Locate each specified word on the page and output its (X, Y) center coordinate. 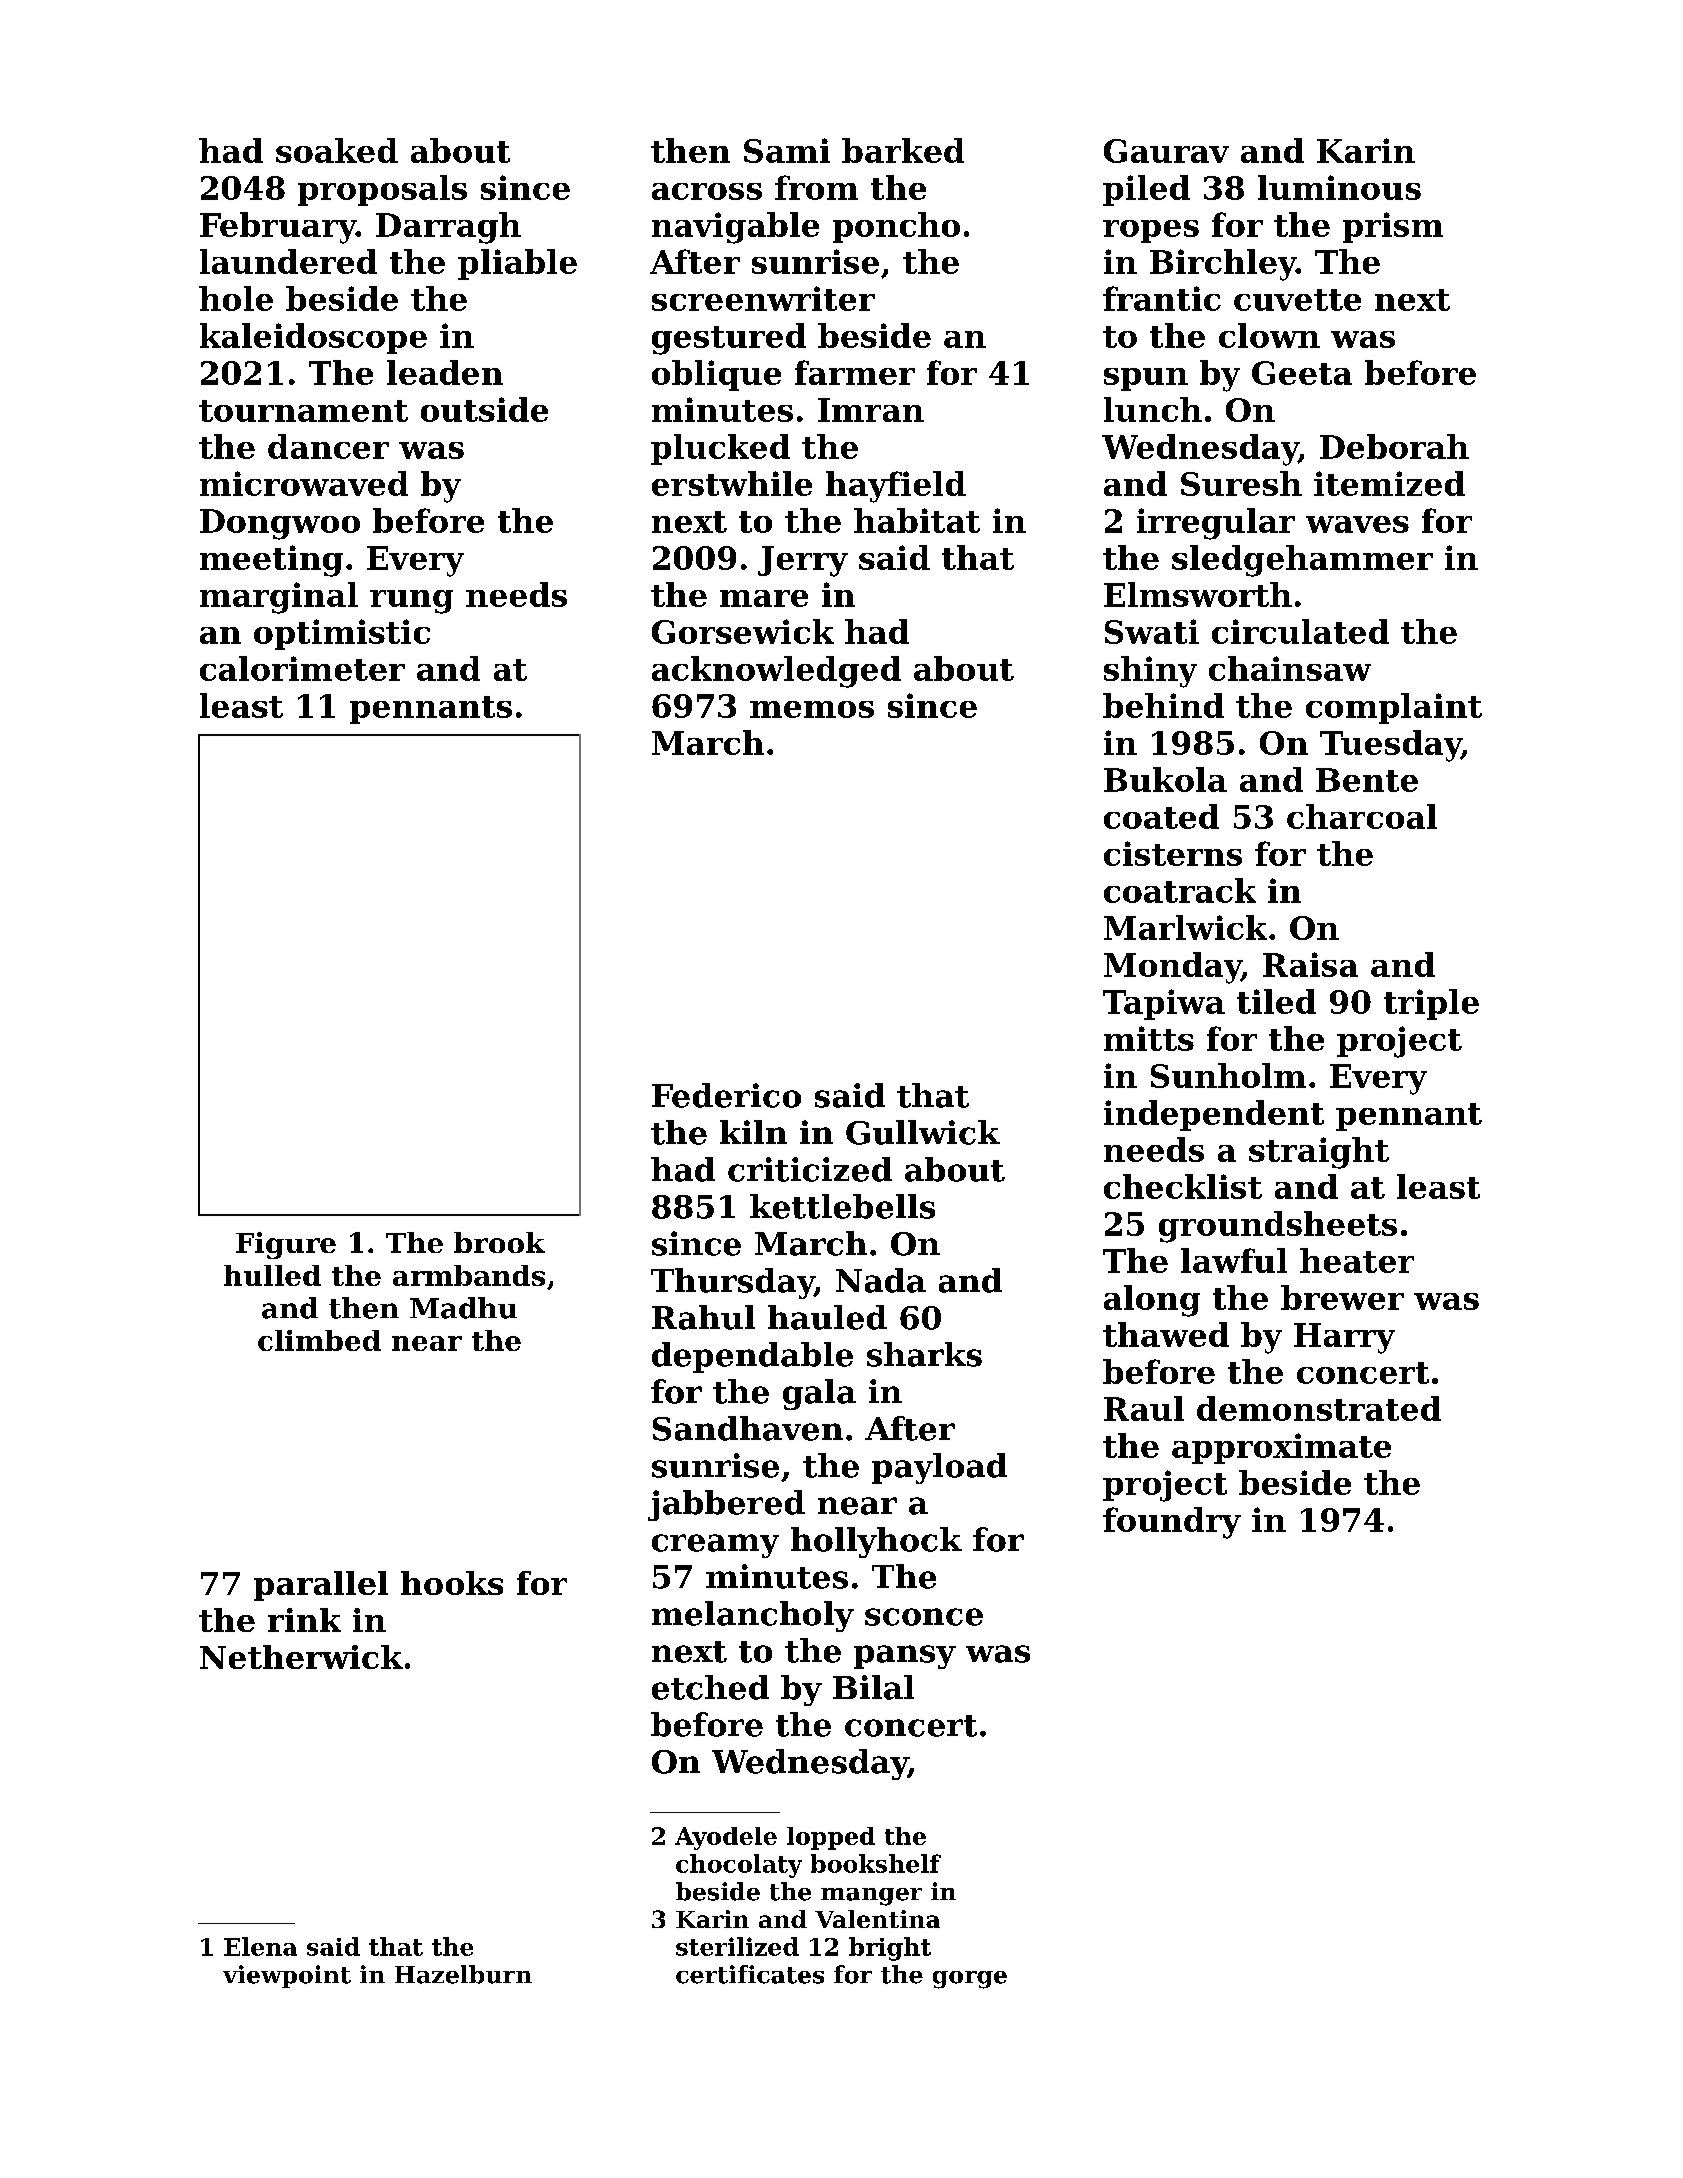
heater (1357, 1260)
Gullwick (923, 1132)
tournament (303, 411)
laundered (288, 261)
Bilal (873, 1687)
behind (1163, 705)
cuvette (1297, 300)
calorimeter (302, 668)
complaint (1394, 708)
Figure (286, 1245)
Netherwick (301, 1657)
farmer (855, 372)
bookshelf (876, 1863)
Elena (260, 1946)
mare (764, 598)
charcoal (1362, 816)
